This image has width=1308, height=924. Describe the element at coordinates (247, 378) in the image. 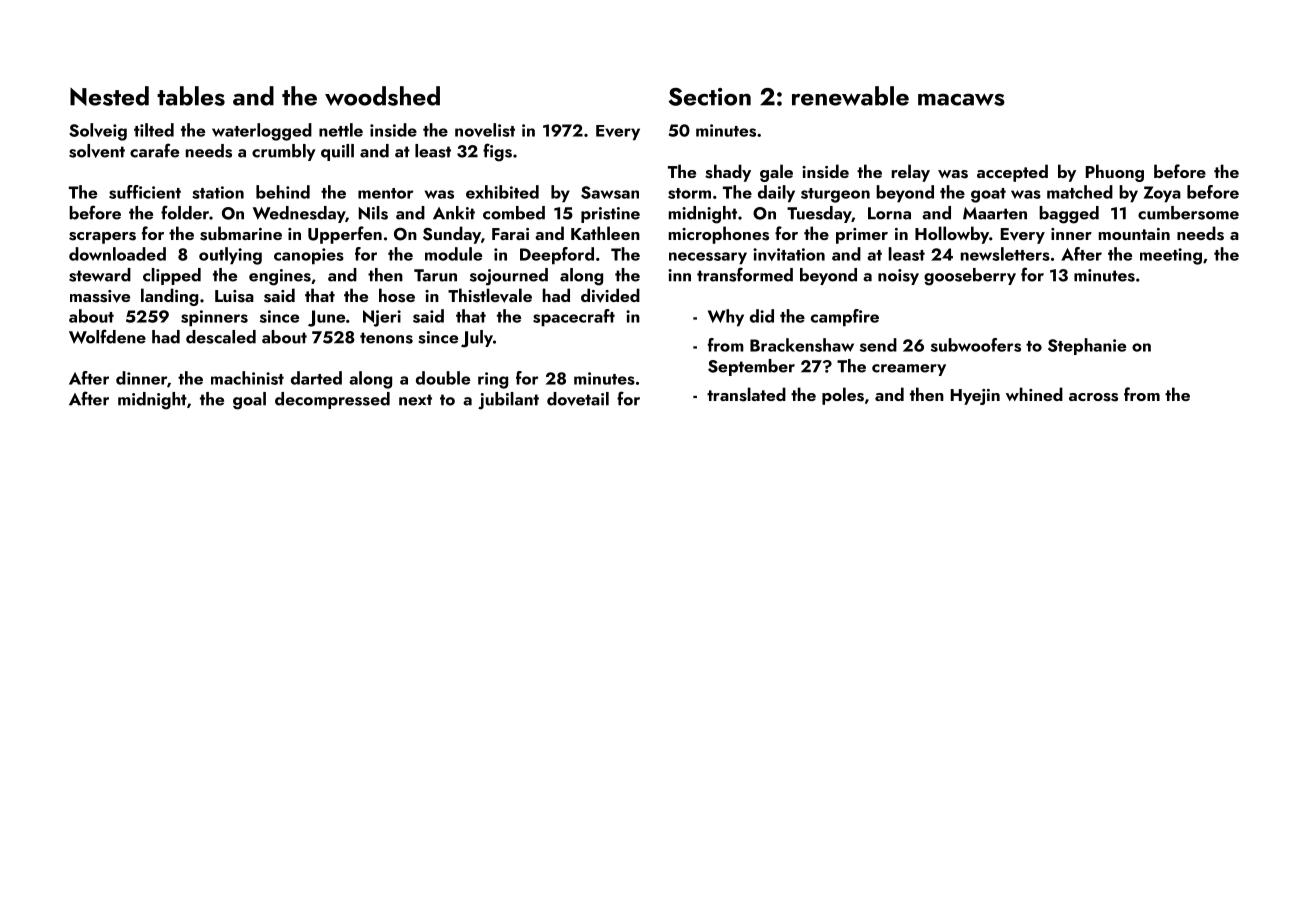

I see `machinist` at that location.
